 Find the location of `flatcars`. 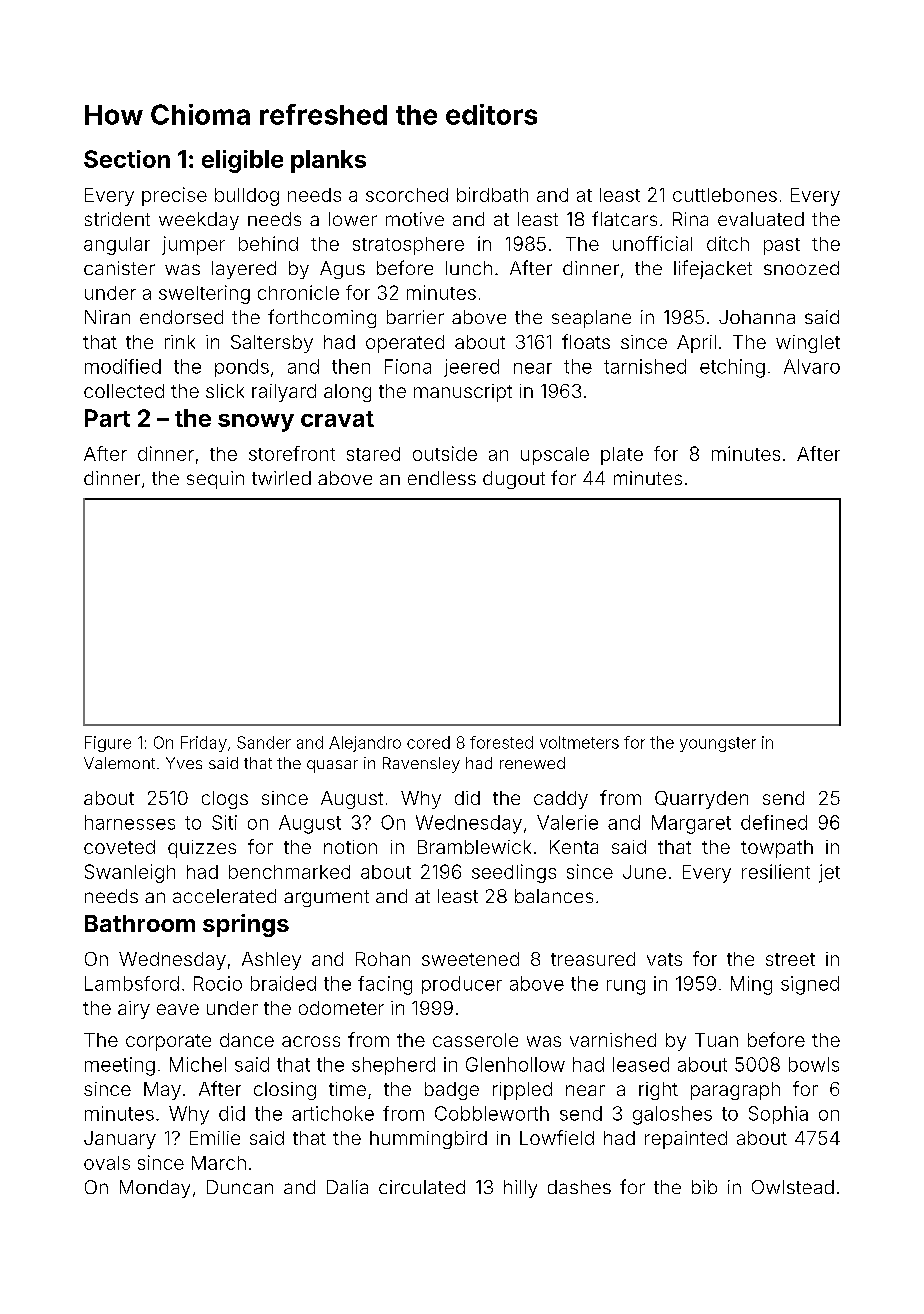

flatcars is located at coordinates (624, 218).
